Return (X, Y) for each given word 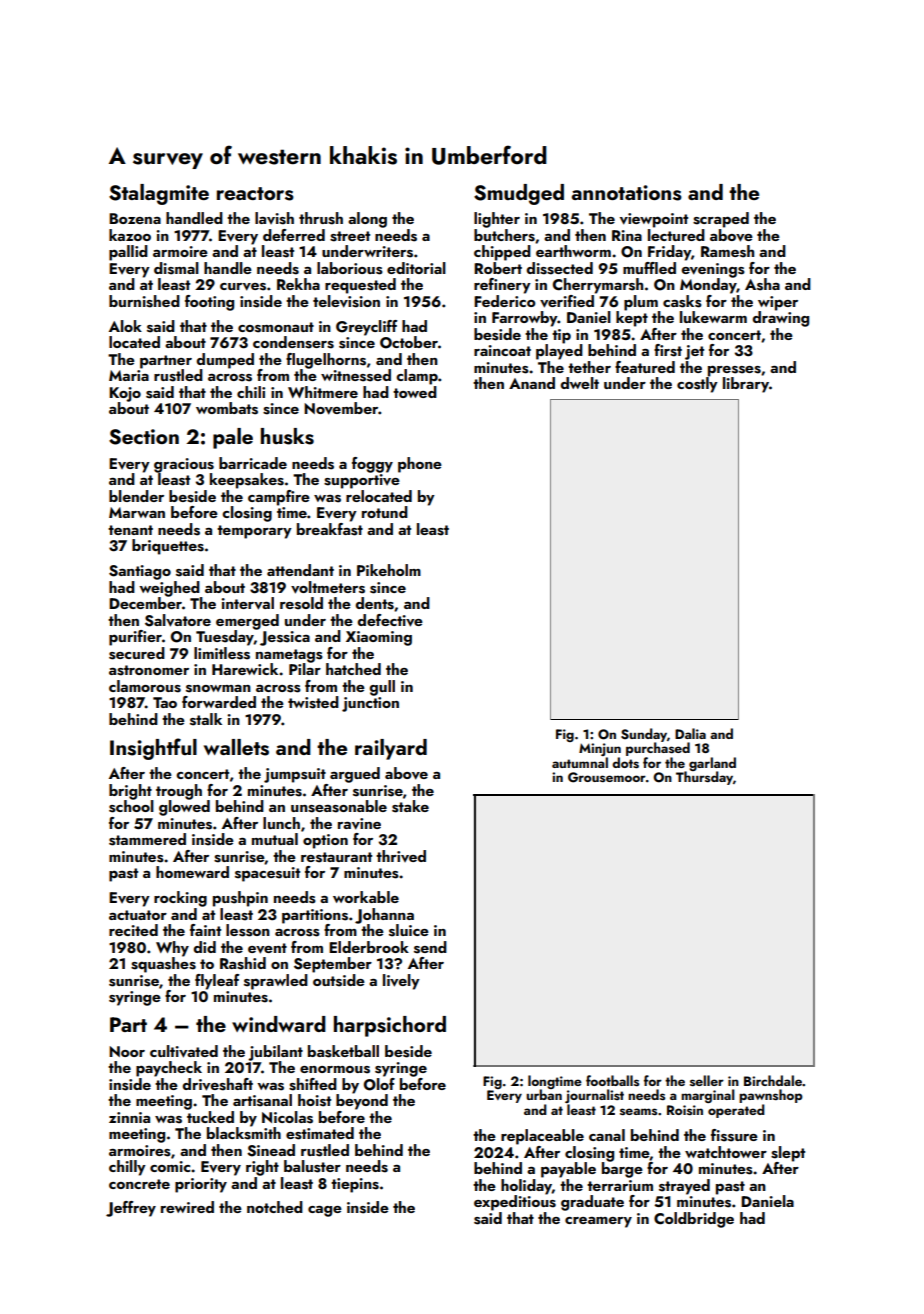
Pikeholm (389, 570)
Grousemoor (607, 777)
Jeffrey (131, 1209)
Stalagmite (159, 194)
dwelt (579, 383)
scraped (721, 220)
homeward (192, 872)
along (367, 220)
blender (136, 496)
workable (366, 897)
